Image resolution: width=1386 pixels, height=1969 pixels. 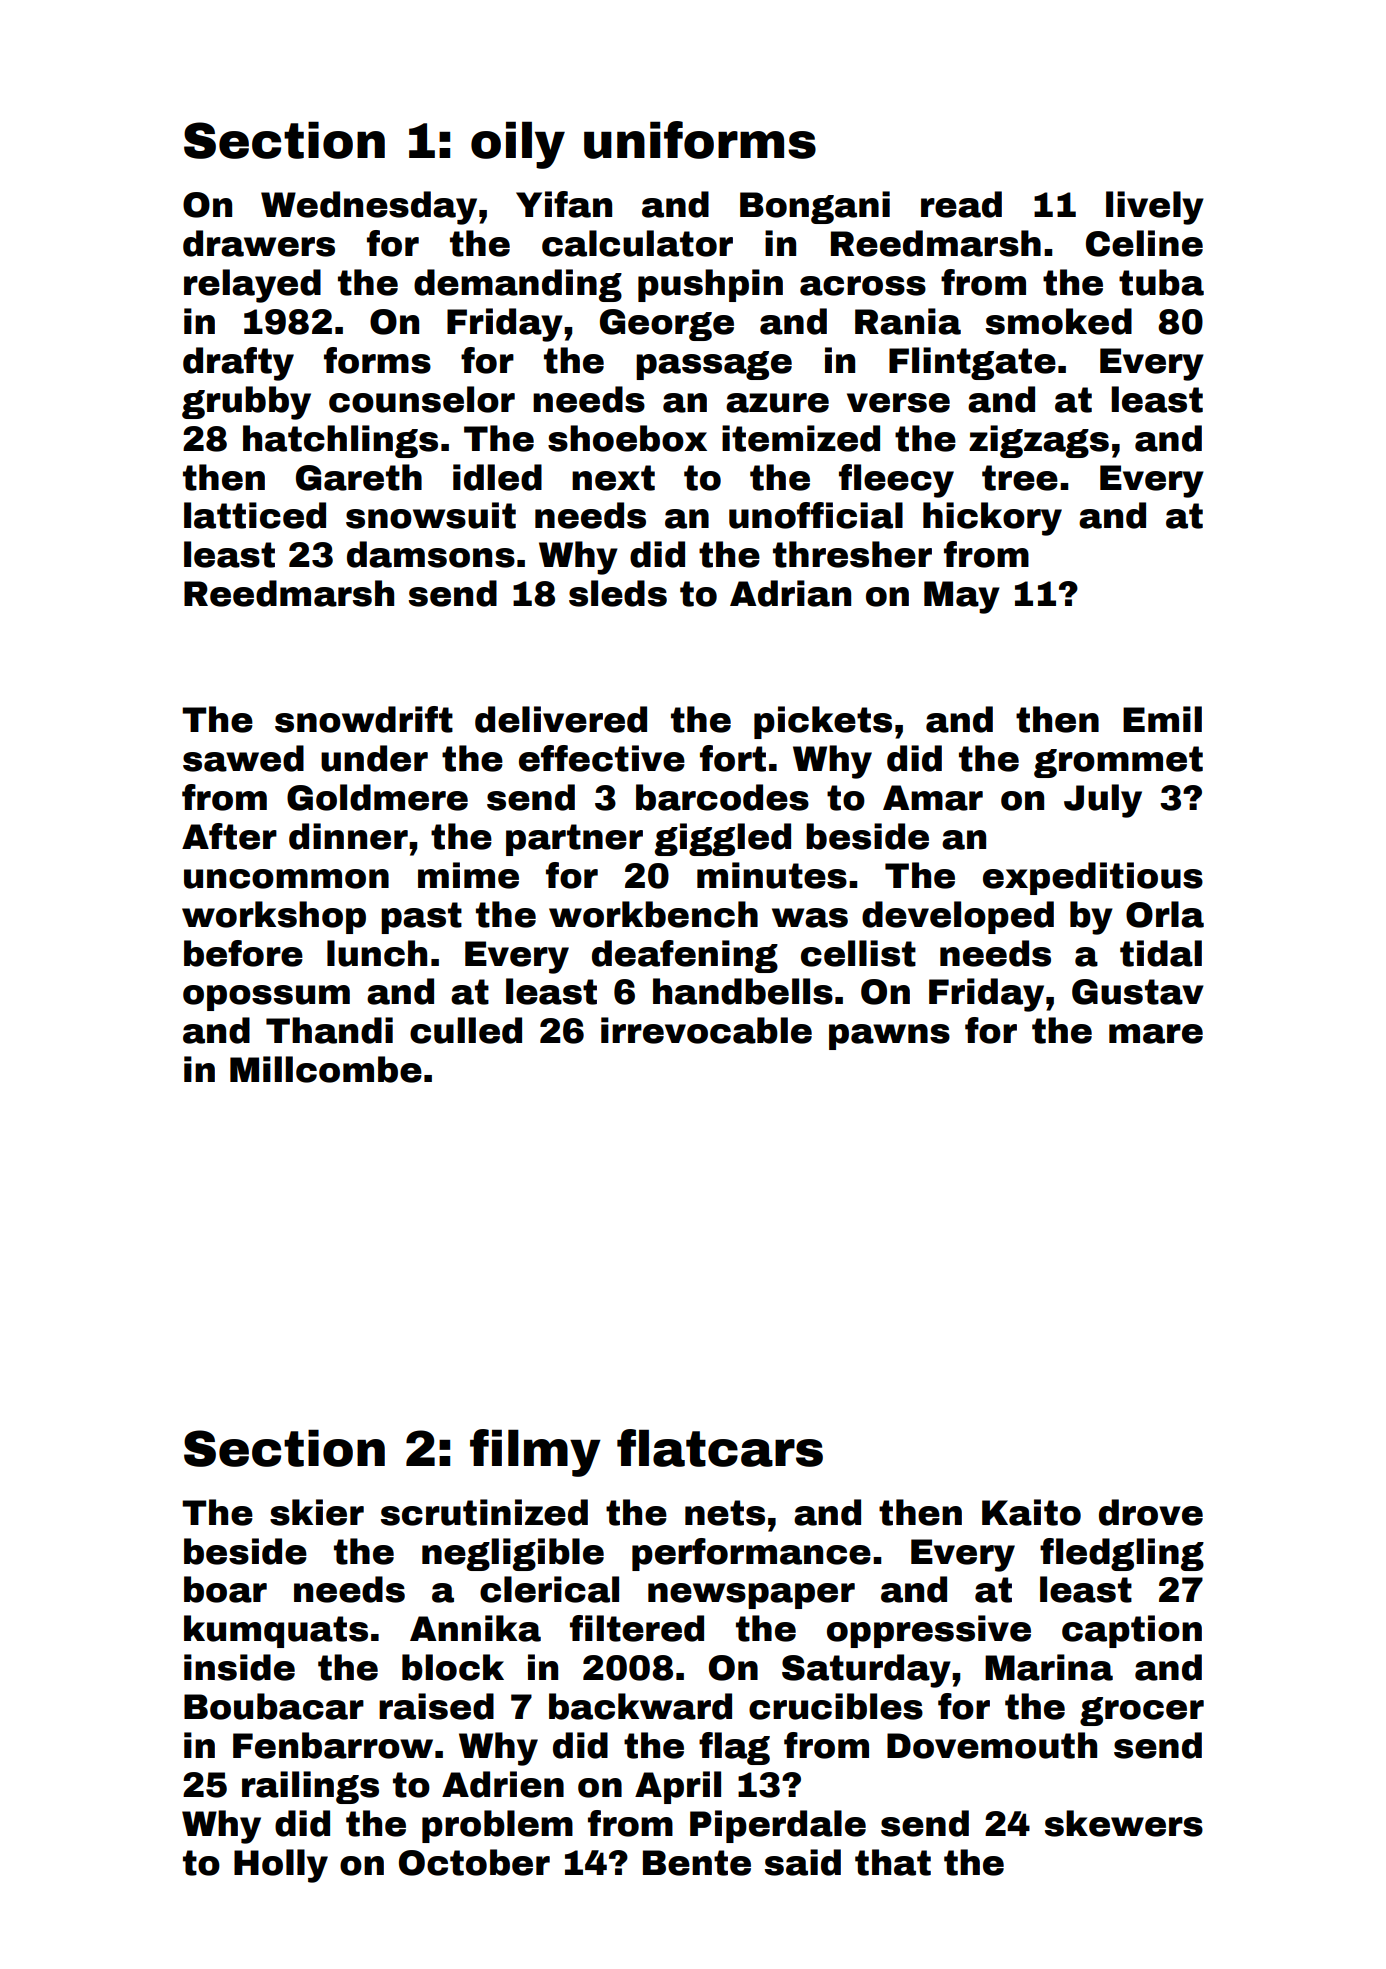 I want to click on pawns, so click(x=889, y=1037).
